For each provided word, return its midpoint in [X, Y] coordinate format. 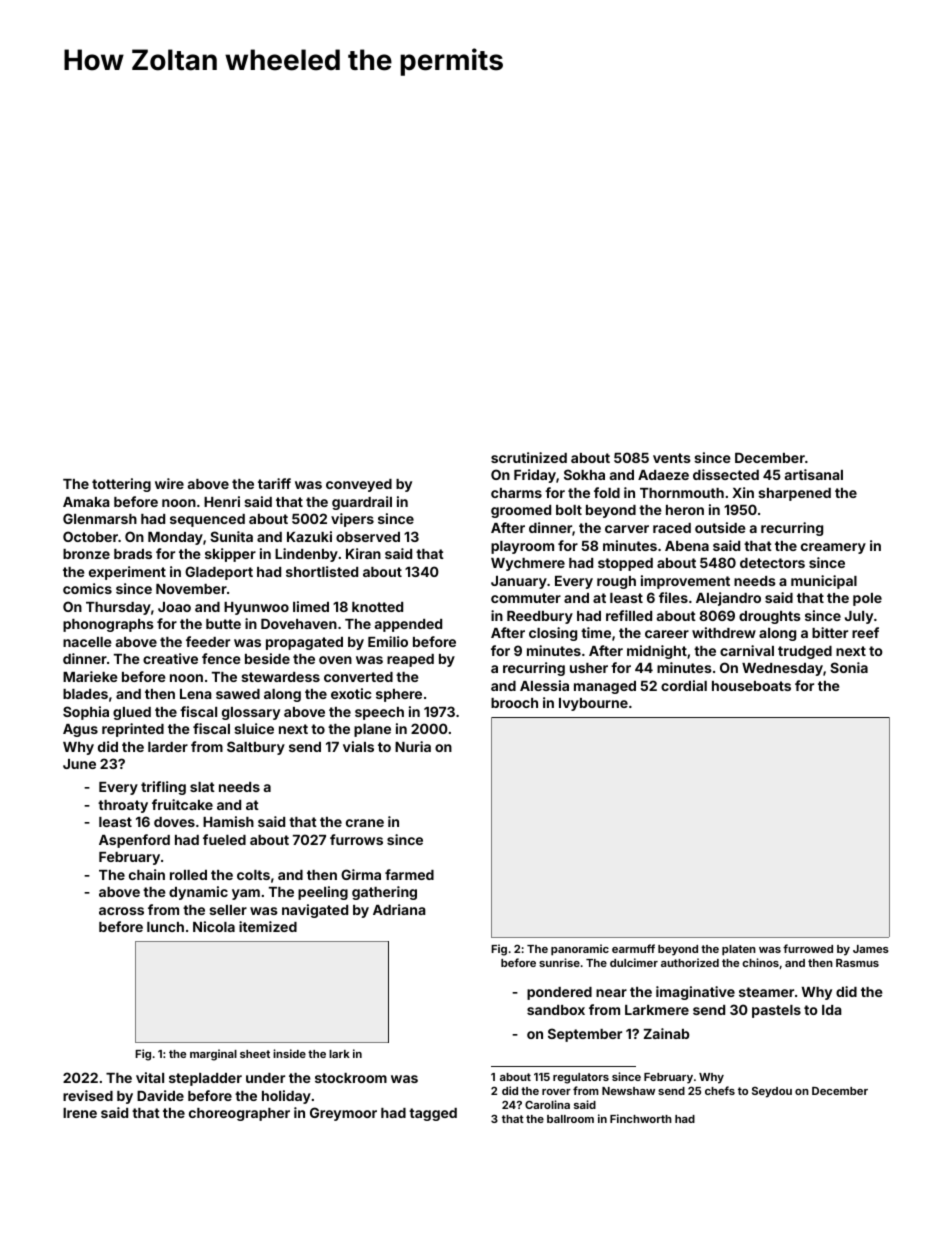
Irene [80, 1113]
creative [170, 658]
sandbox [556, 1010]
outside [720, 527]
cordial [684, 685]
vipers [352, 520]
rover [556, 1092]
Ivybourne [593, 704]
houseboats [751, 686]
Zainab [667, 1033]
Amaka [86, 502]
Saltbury [256, 748]
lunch [165, 927]
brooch [514, 703]
